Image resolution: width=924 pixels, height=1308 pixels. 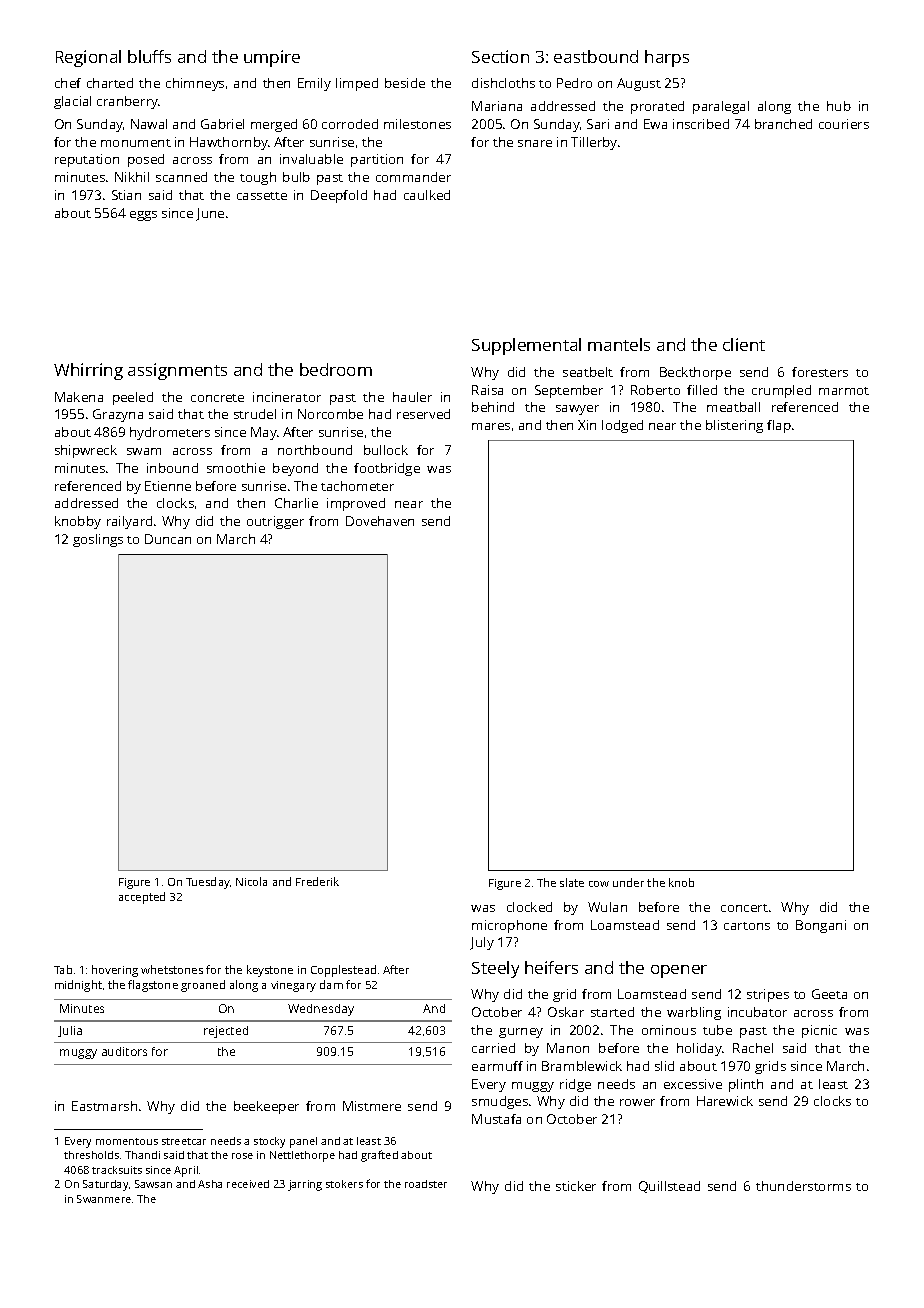 I want to click on umpire, so click(x=272, y=58).
